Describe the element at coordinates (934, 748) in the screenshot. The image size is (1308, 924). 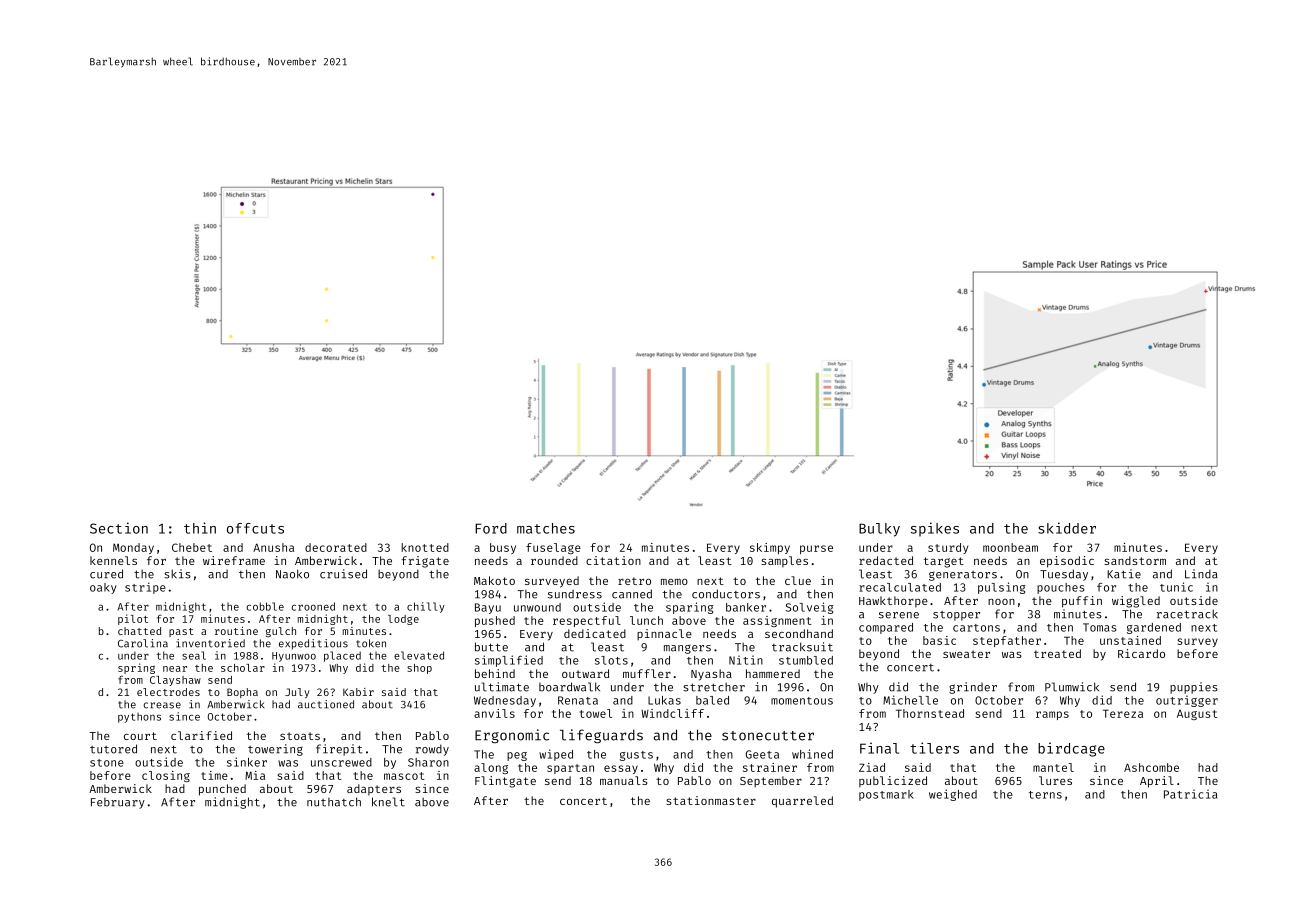
I see `tilers` at that location.
